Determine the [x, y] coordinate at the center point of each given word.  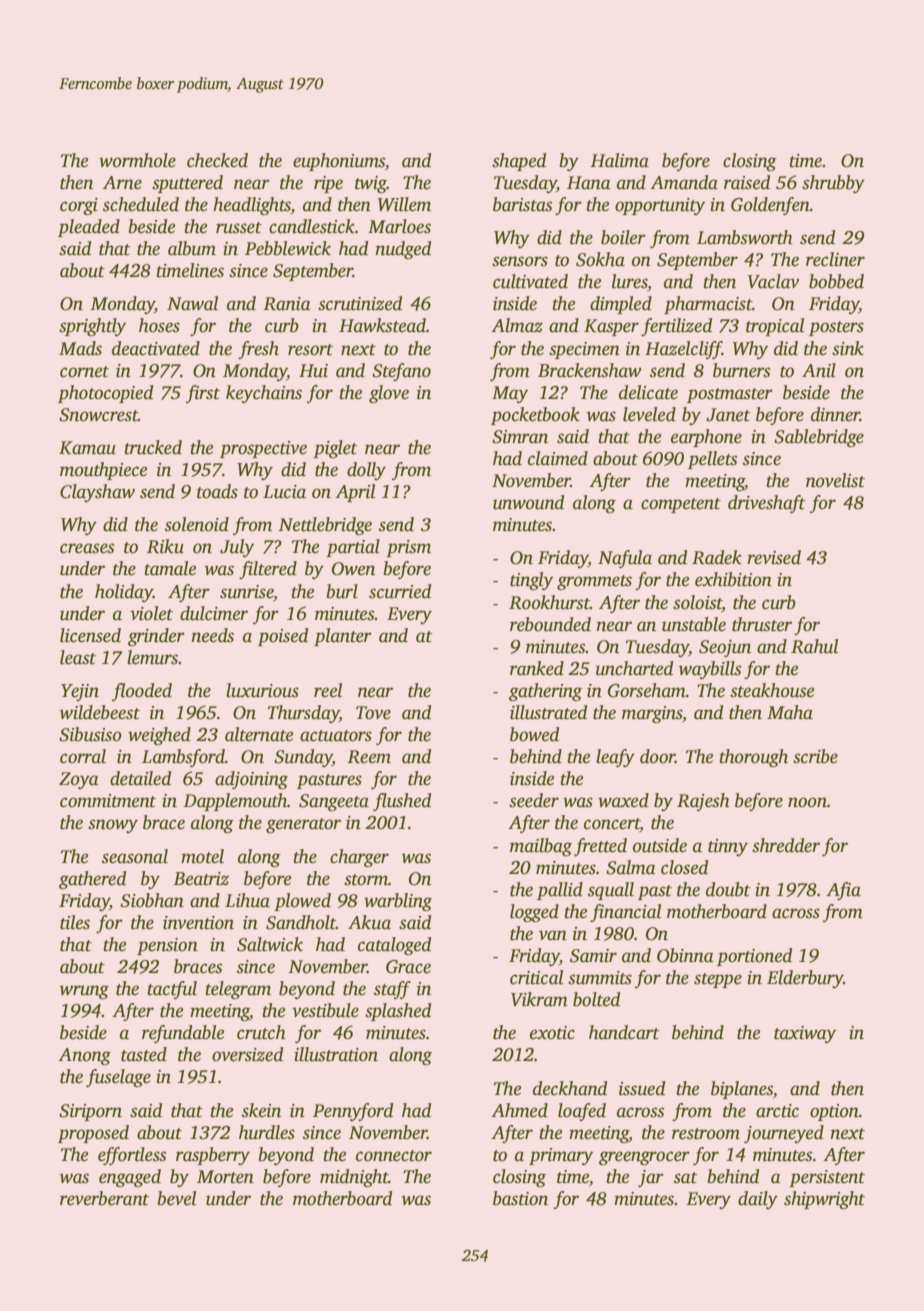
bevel [176, 1198]
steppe [718, 980]
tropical [775, 327]
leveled [649, 414]
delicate [648, 392]
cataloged [394, 946]
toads [217, 491]
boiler [623, 237]
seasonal [135, 856]
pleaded [89, 228]
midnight [354, 1178]
